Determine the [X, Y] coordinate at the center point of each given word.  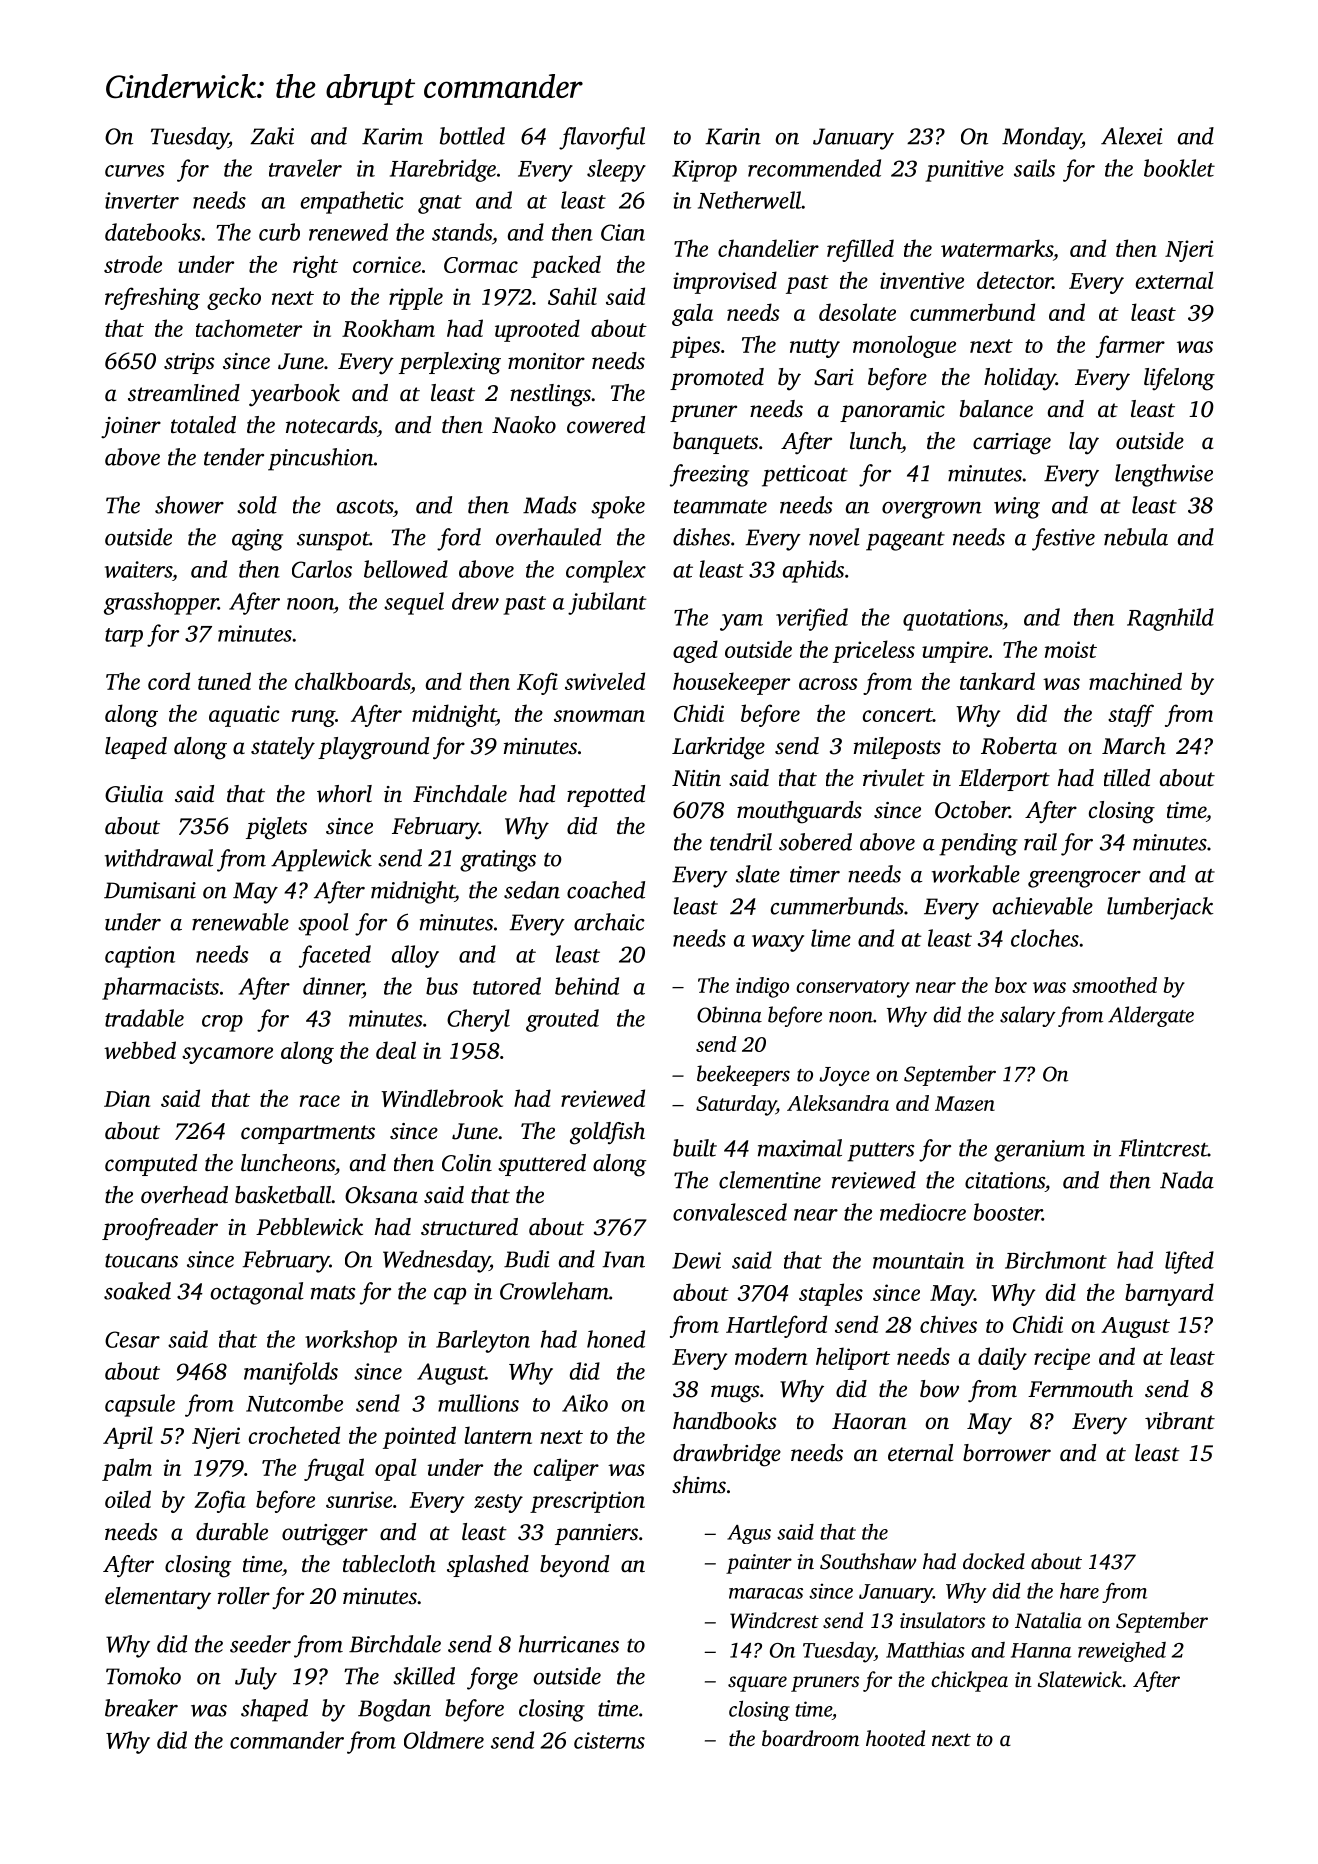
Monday [1042, 138]
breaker [141, 1708]
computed [151, 1165]
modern [771, 1356]
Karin [733, 136]
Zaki [272, 136]
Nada [1187, 1180]
